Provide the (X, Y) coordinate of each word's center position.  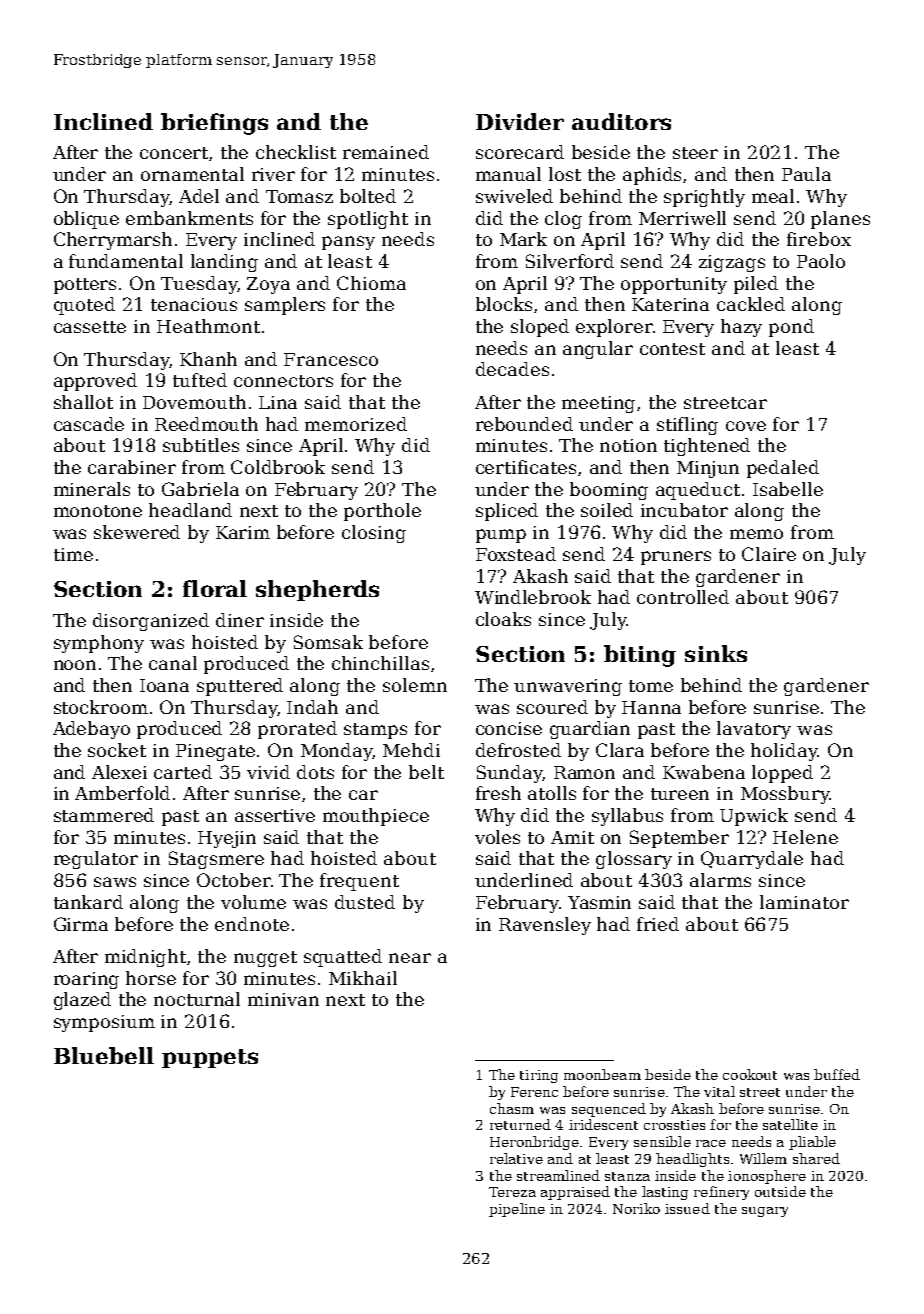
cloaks (503, 619)
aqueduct (698, 491)
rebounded (524, 424)
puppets (210, 1058)
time (73, 554)
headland (190, 510)
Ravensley (545, 926)
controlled (683, 597)
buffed (837, 1074)
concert (174, 153)
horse (151, 978)
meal (773, 196)
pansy (348, 243)
